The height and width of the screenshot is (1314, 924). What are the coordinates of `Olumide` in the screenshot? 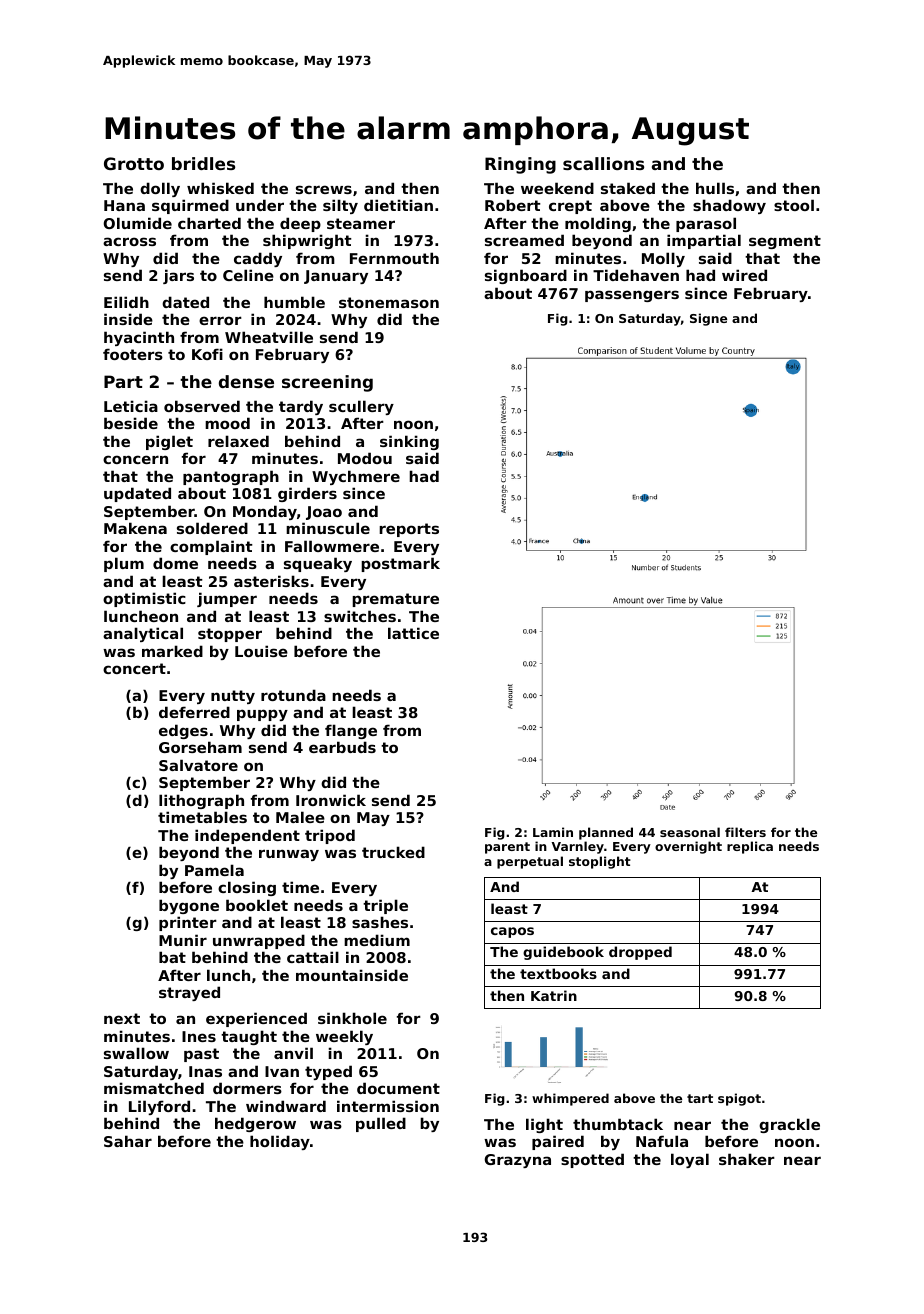 It's located at (138, 223).
